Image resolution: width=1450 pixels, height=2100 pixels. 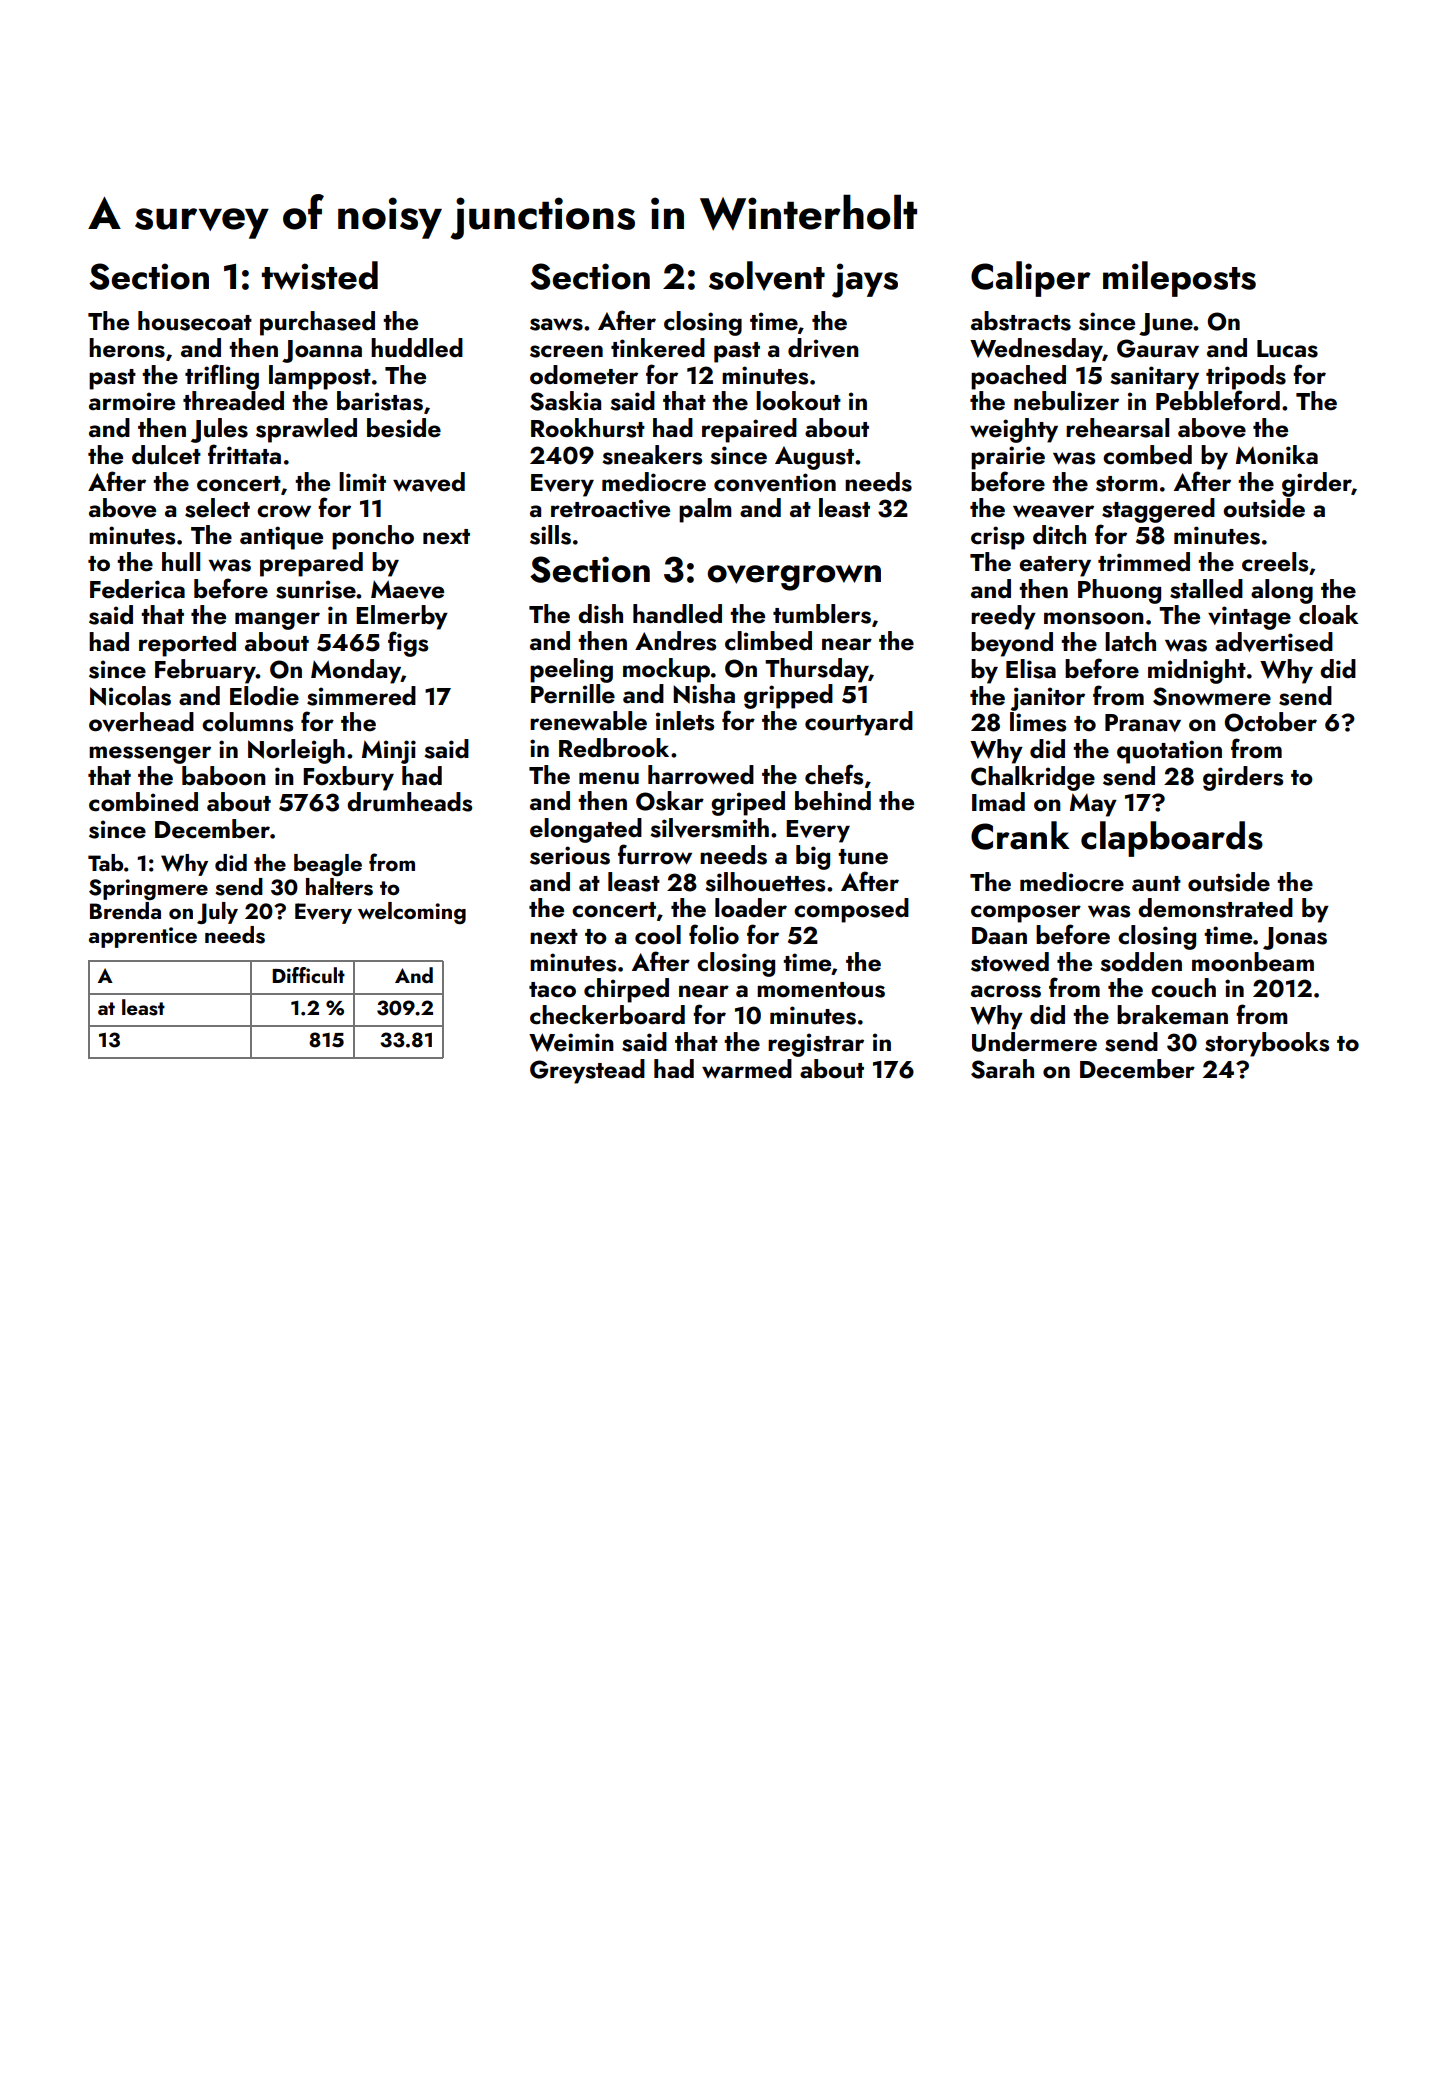 I want to click on crisp, so click(x=998, y=538).
